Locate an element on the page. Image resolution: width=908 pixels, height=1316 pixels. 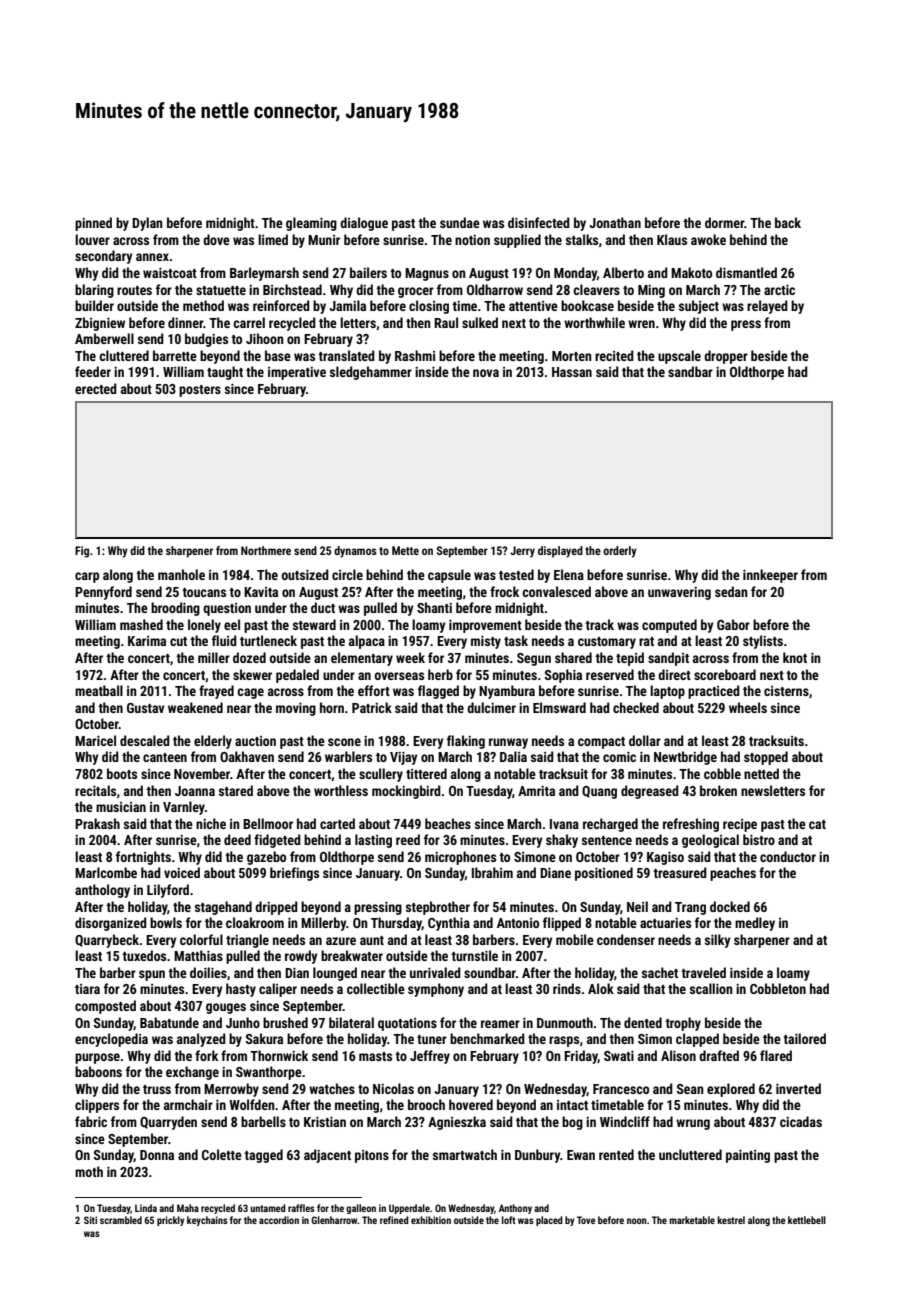
Alison is located at coordinates (678, 1055).
